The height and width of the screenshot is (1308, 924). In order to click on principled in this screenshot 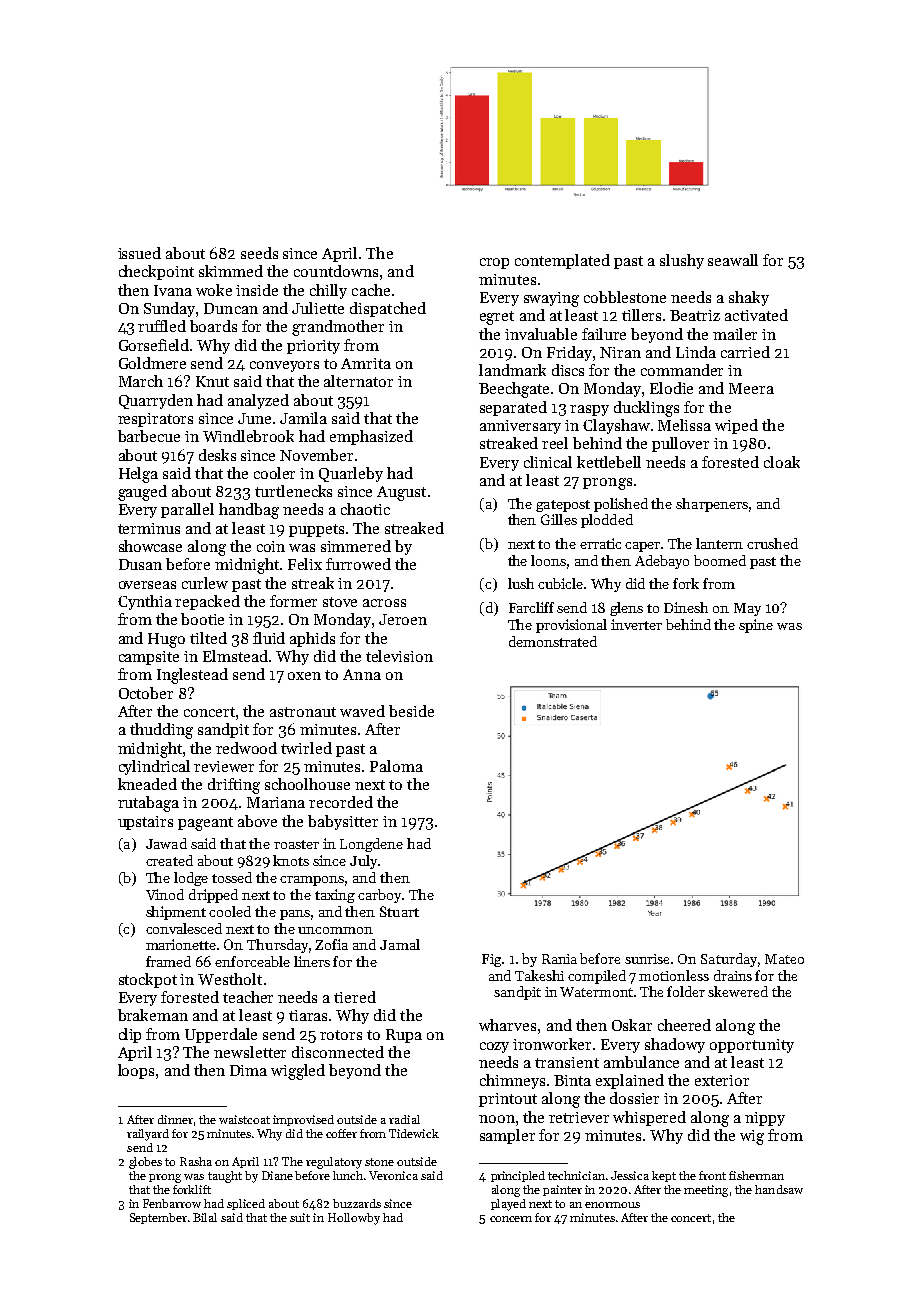, I will do `click(518, 1176)`.
